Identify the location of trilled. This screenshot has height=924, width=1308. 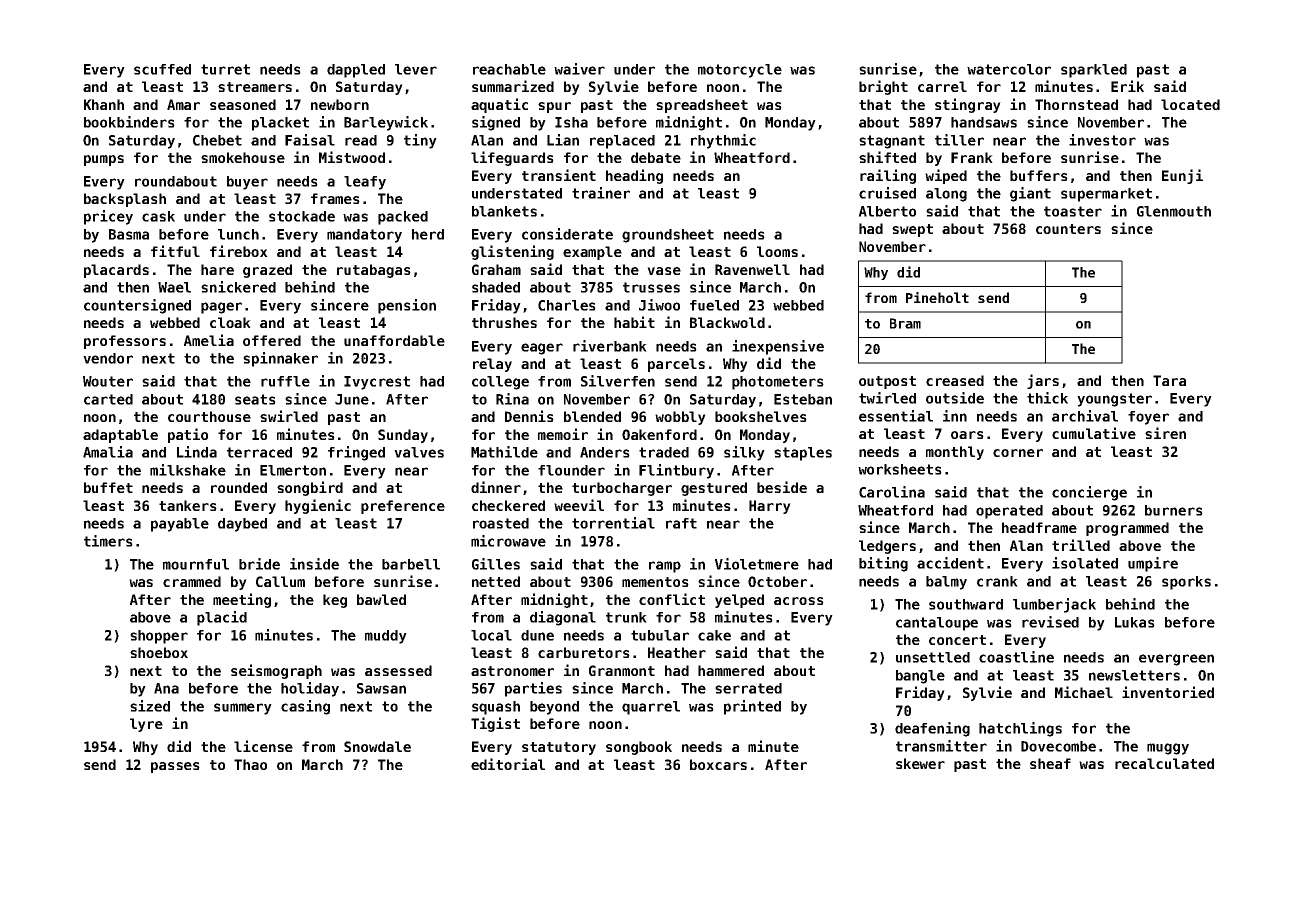
(1081, 545).
